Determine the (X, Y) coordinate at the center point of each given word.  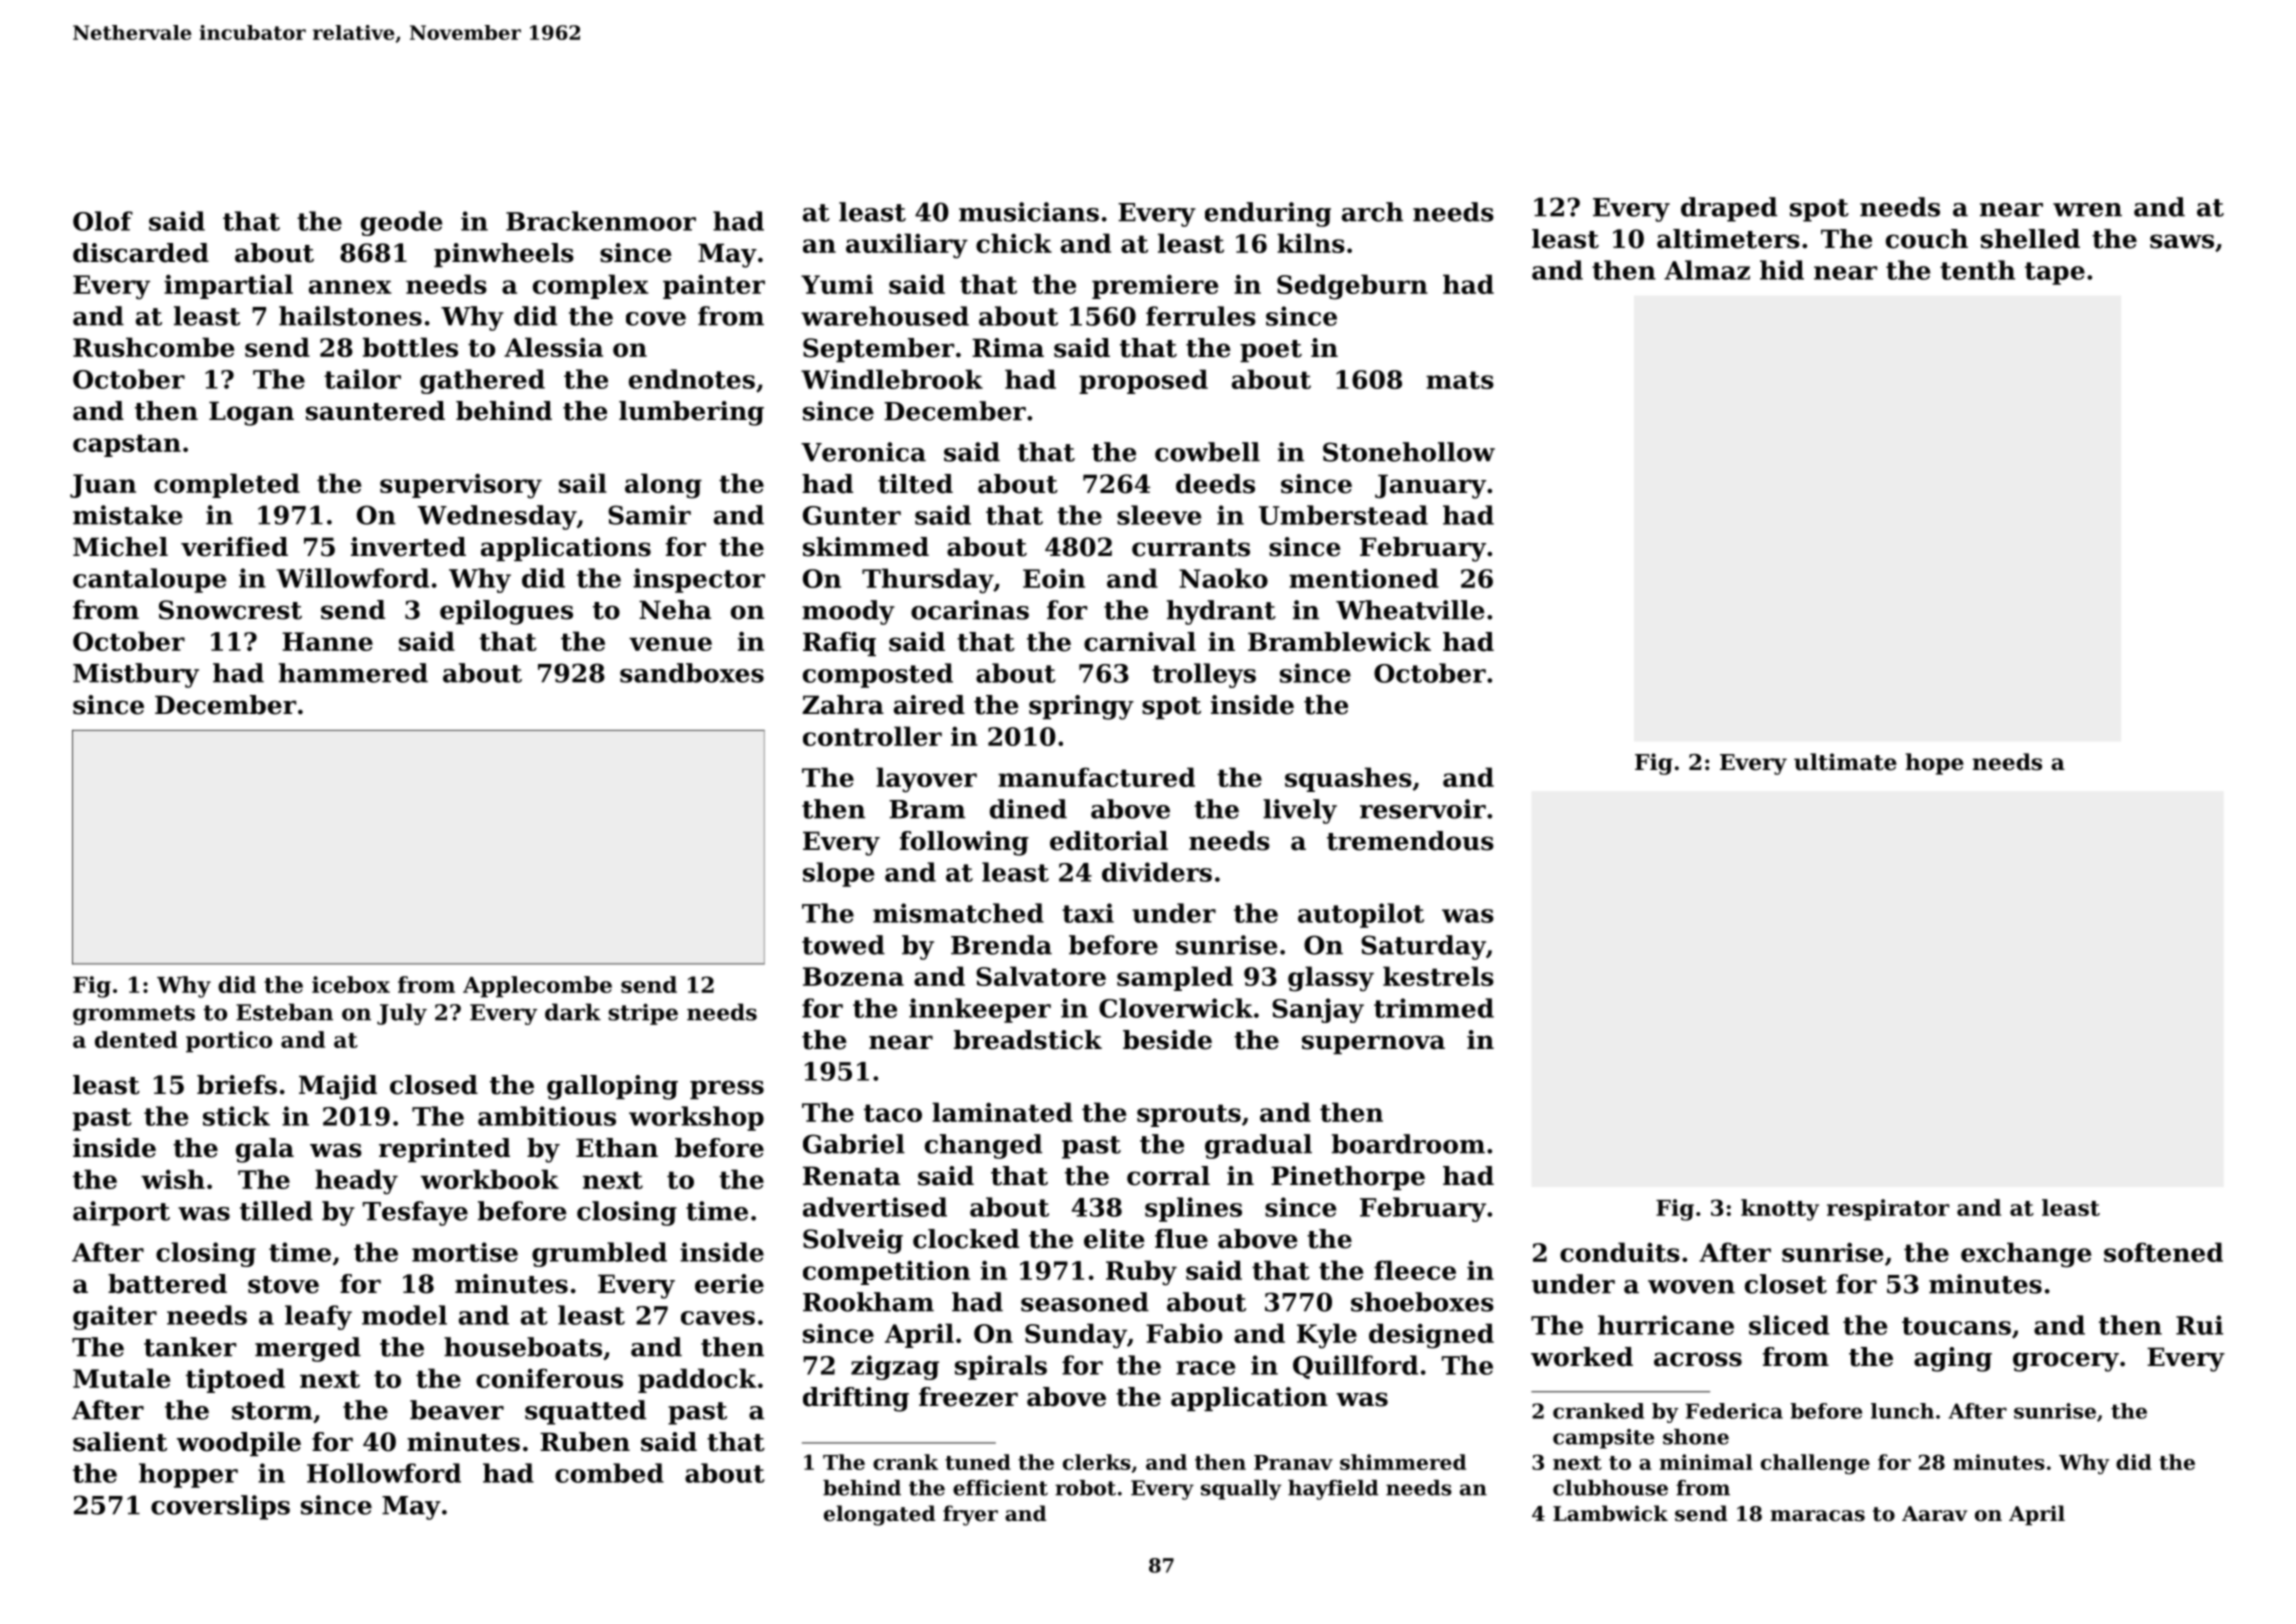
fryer (970, 1515)
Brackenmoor (601, 221)
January (1430, 486)
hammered (353, 673)
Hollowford (384, 1473)
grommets (134, 1015)
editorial (1109, 841)
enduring (1268, 214)
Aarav (1934, 1513)
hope (1934, 764)
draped (1729, 209)
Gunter (852, 515)
